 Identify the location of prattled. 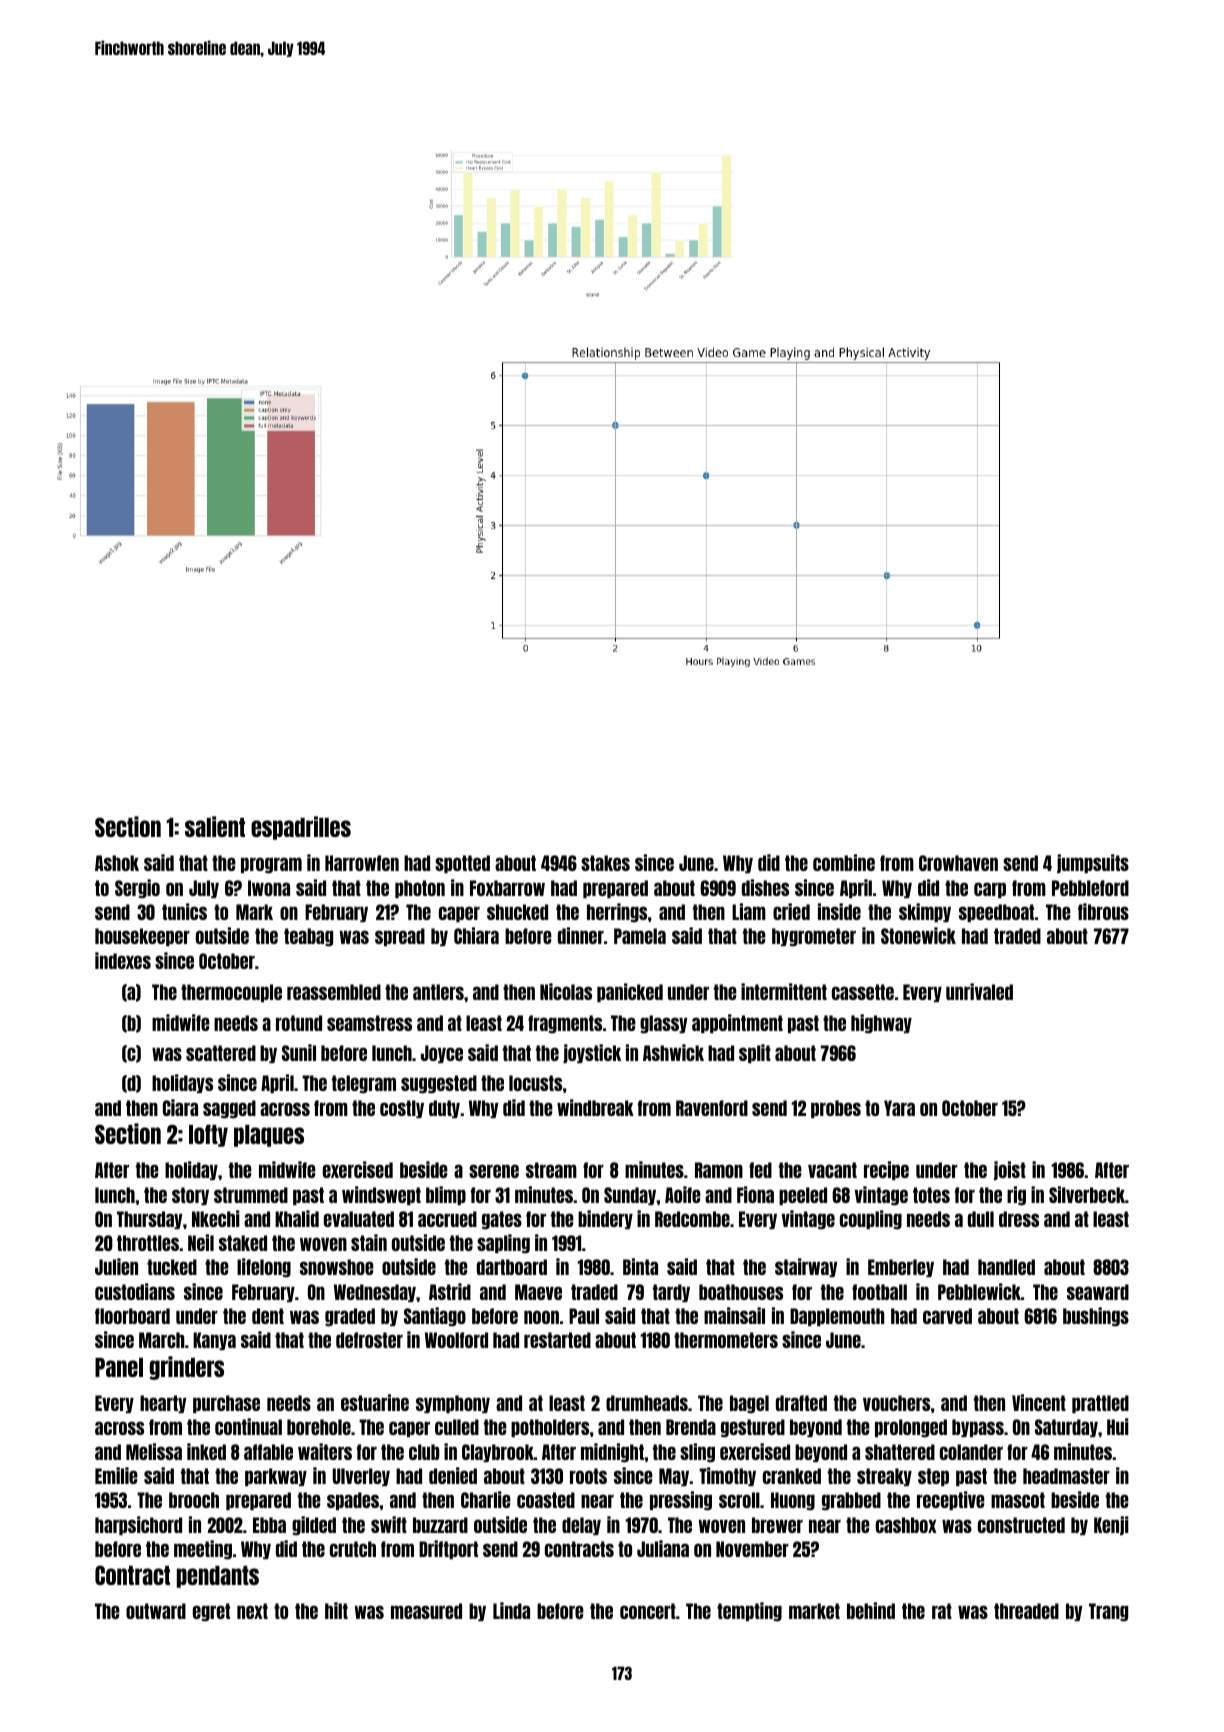
(1100, 1404).
